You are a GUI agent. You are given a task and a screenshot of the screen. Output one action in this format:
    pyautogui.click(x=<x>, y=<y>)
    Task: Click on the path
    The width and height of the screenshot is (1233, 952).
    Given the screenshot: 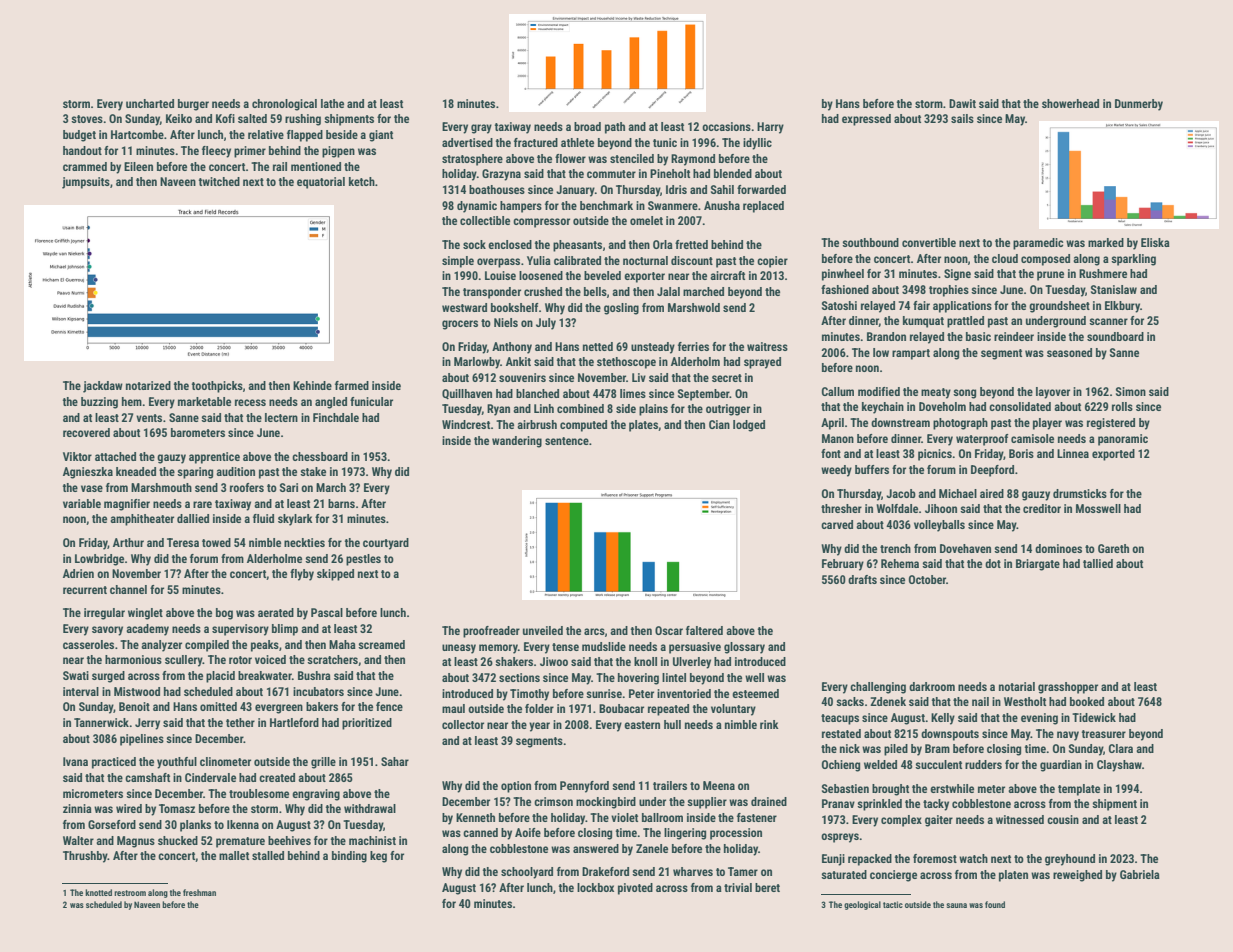 What is the action you would take?
    pyautogui.click(x=615, y=128)
